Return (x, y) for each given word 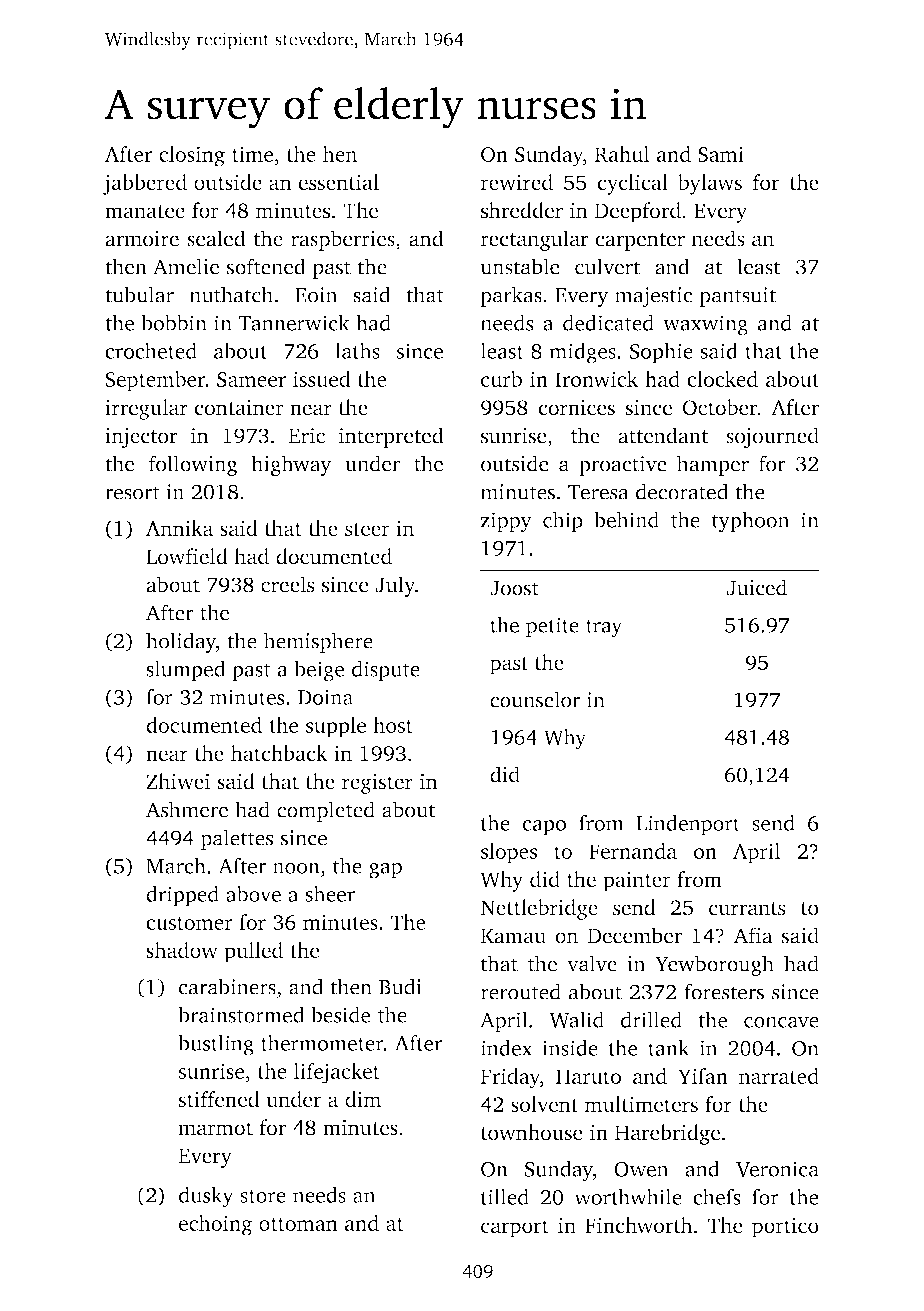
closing (192, 156)
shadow (182, 950)
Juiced (757, 587)
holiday (181, 643)
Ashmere (187, 809)
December (635, 935)
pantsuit (737, 297)
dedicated (608, 322)
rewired (516, 182)
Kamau (513, 936)
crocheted (151, 351)
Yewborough (714, 965)
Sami (721, 154)
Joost (514, 588)
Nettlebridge (539, 909)
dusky (206, 1197)
